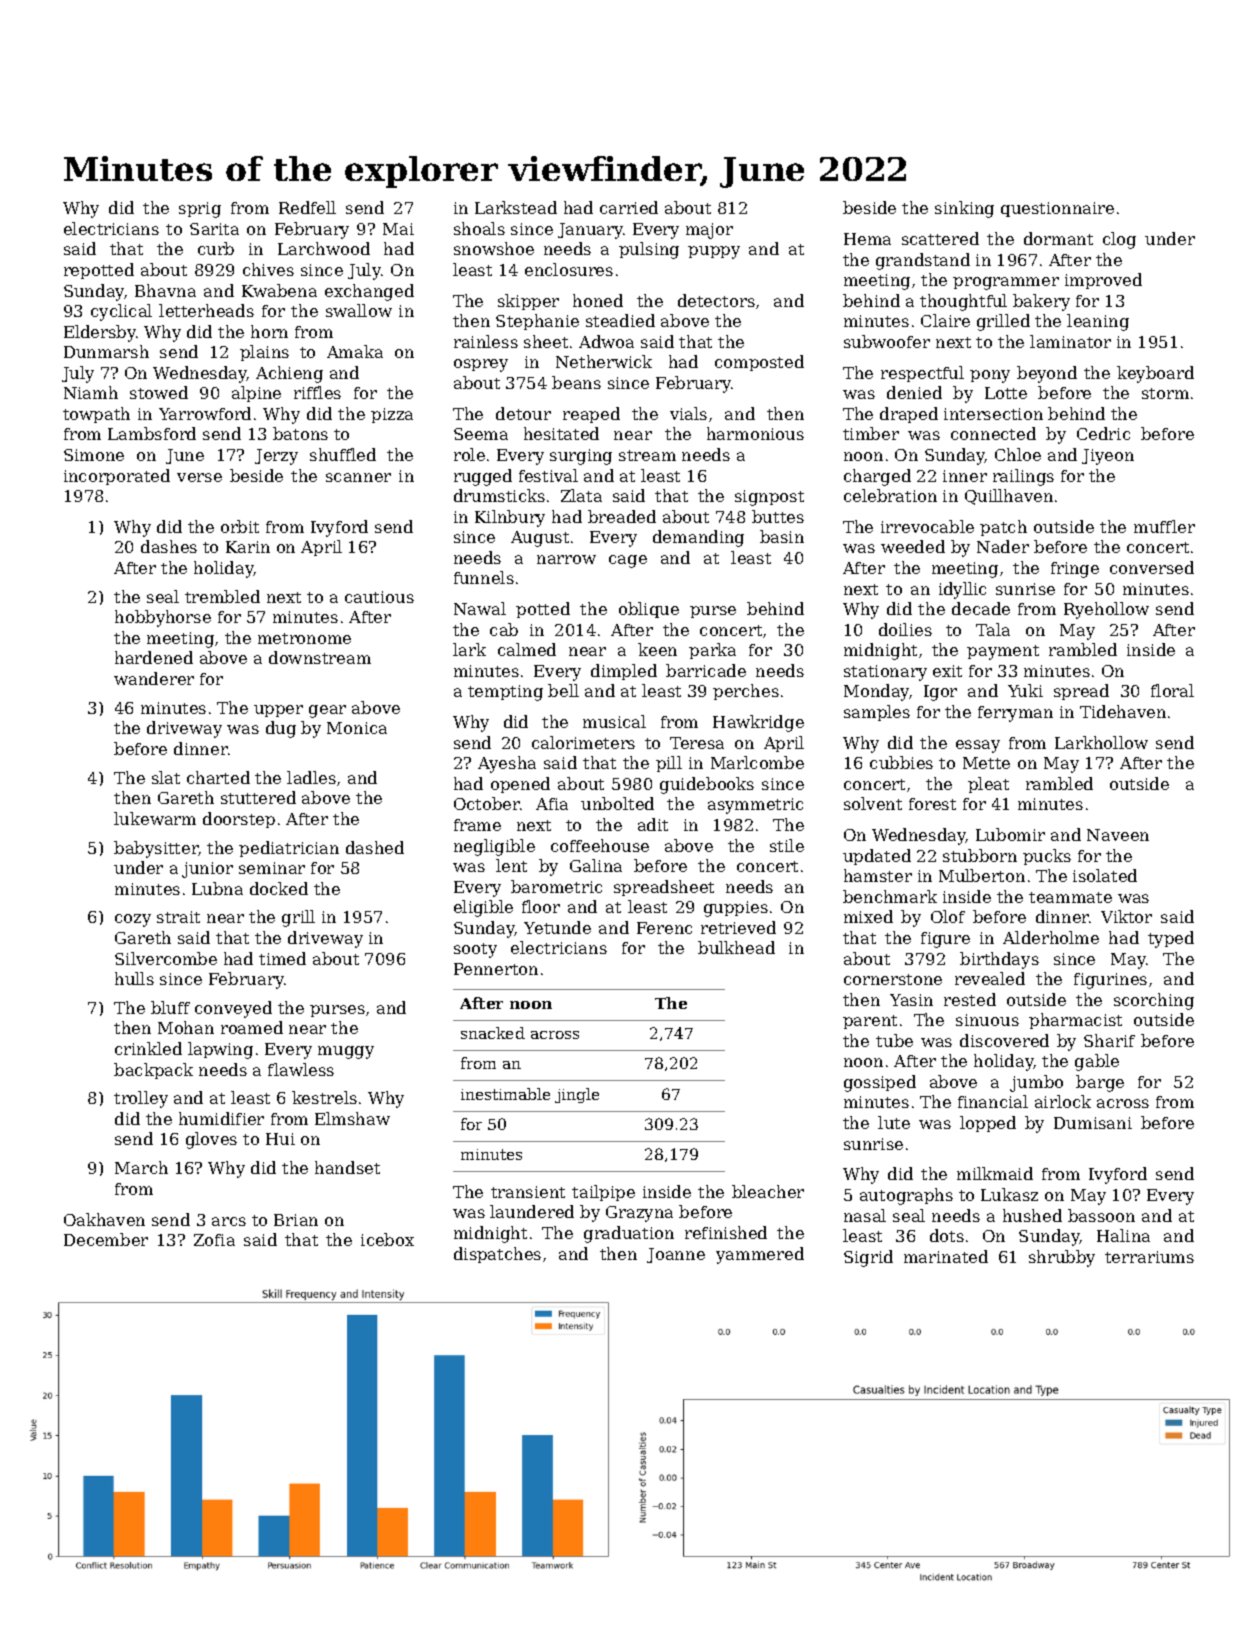 Image resolution: width=1258 pixels, height=1628 pixels. What do you see at coordinates (999, 960) in the image?
I see `birthdays` at bounding box center [999, 960].
